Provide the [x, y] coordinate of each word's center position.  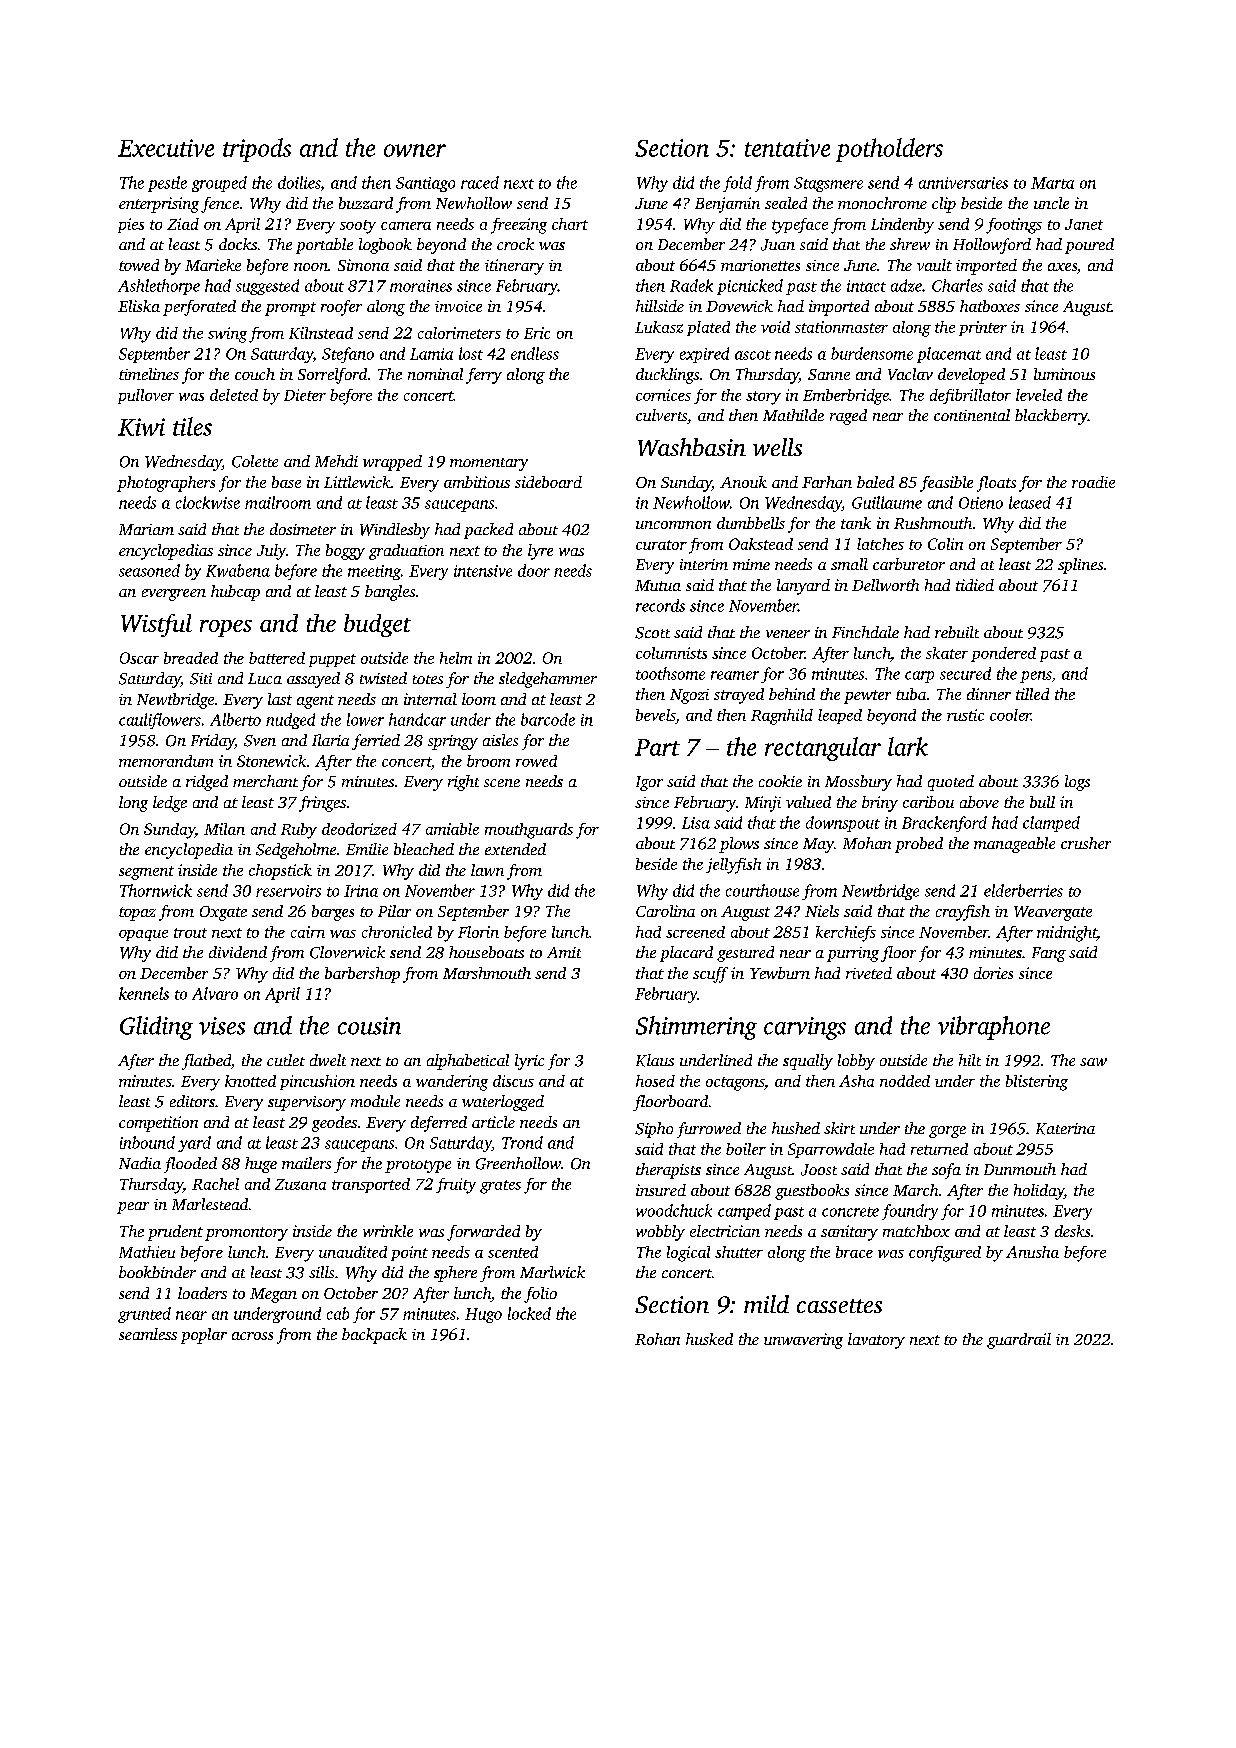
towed [139, 265]
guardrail [1019, 1341]
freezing [519, 226]
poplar [204, 1336]
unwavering [803, 1341]
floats [996, 484]
